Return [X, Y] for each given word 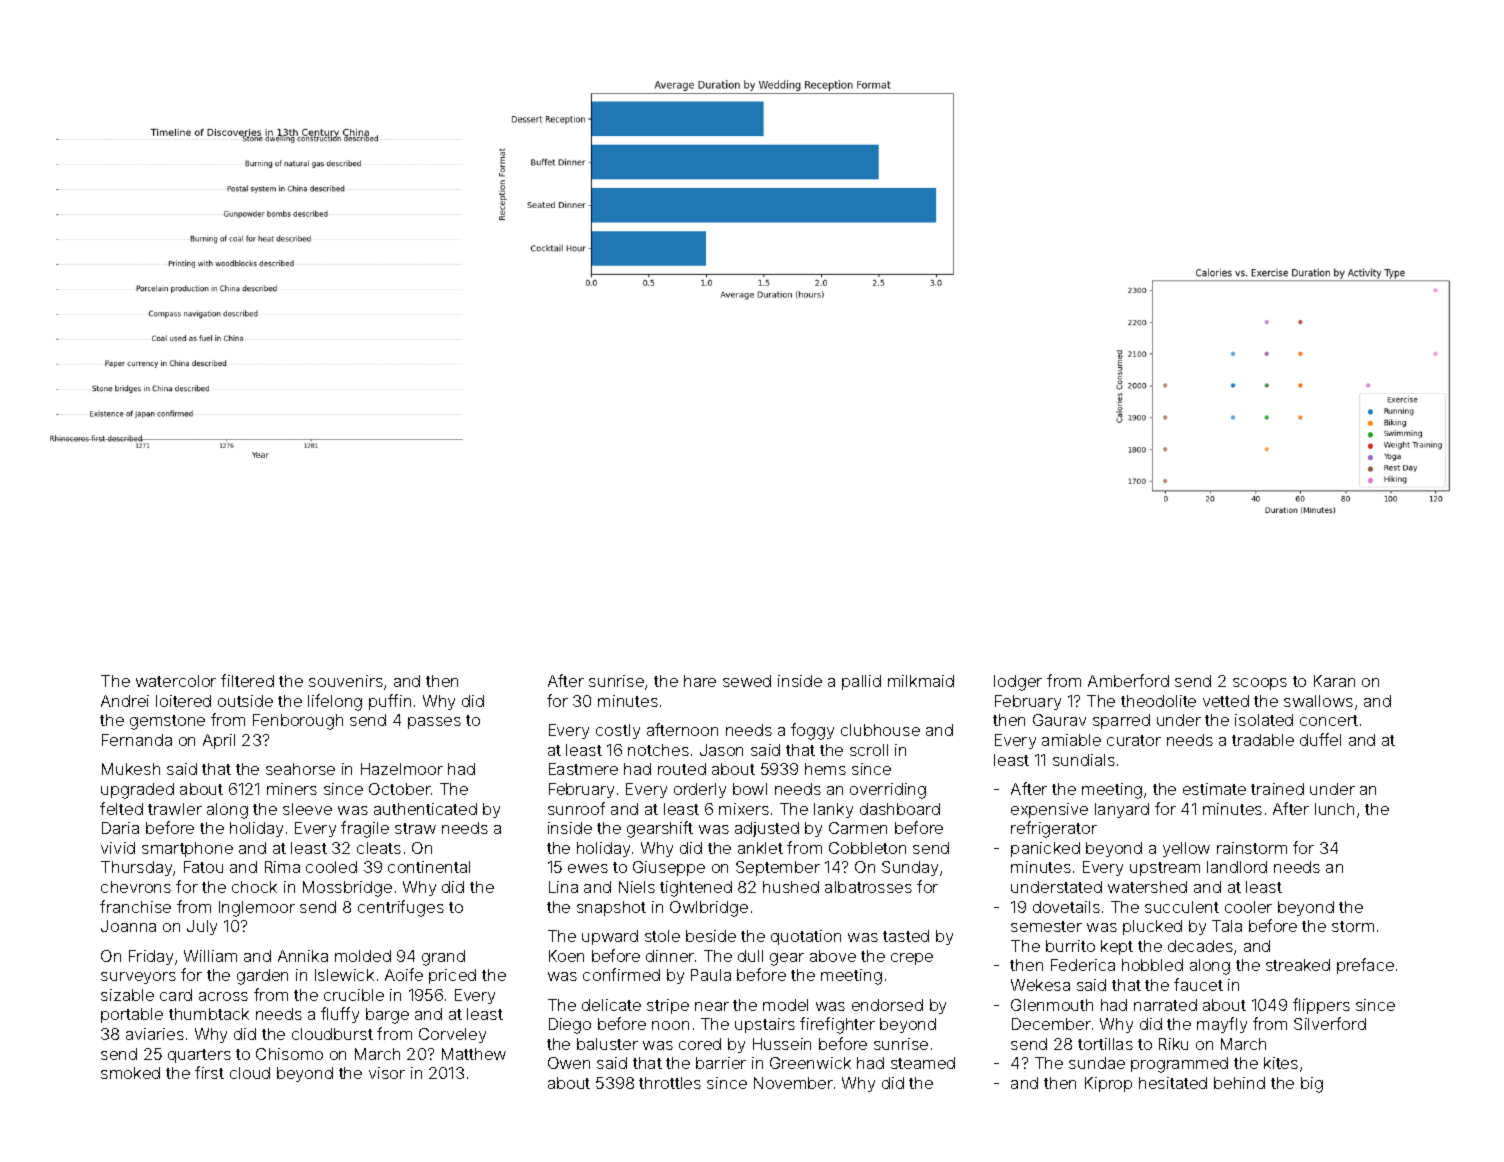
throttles [670, 1083]
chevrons [136, 887]
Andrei [125, 701]
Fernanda [137, 740]
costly [618, 731]
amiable [1071, 740]
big [1312, 1085]
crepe [912, 959]
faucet [1198, 984]
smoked [130, 1073]
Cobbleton [867, 848]
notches [658, 750]
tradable [1263, 740]
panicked [1045, 849]
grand [443, 958]
